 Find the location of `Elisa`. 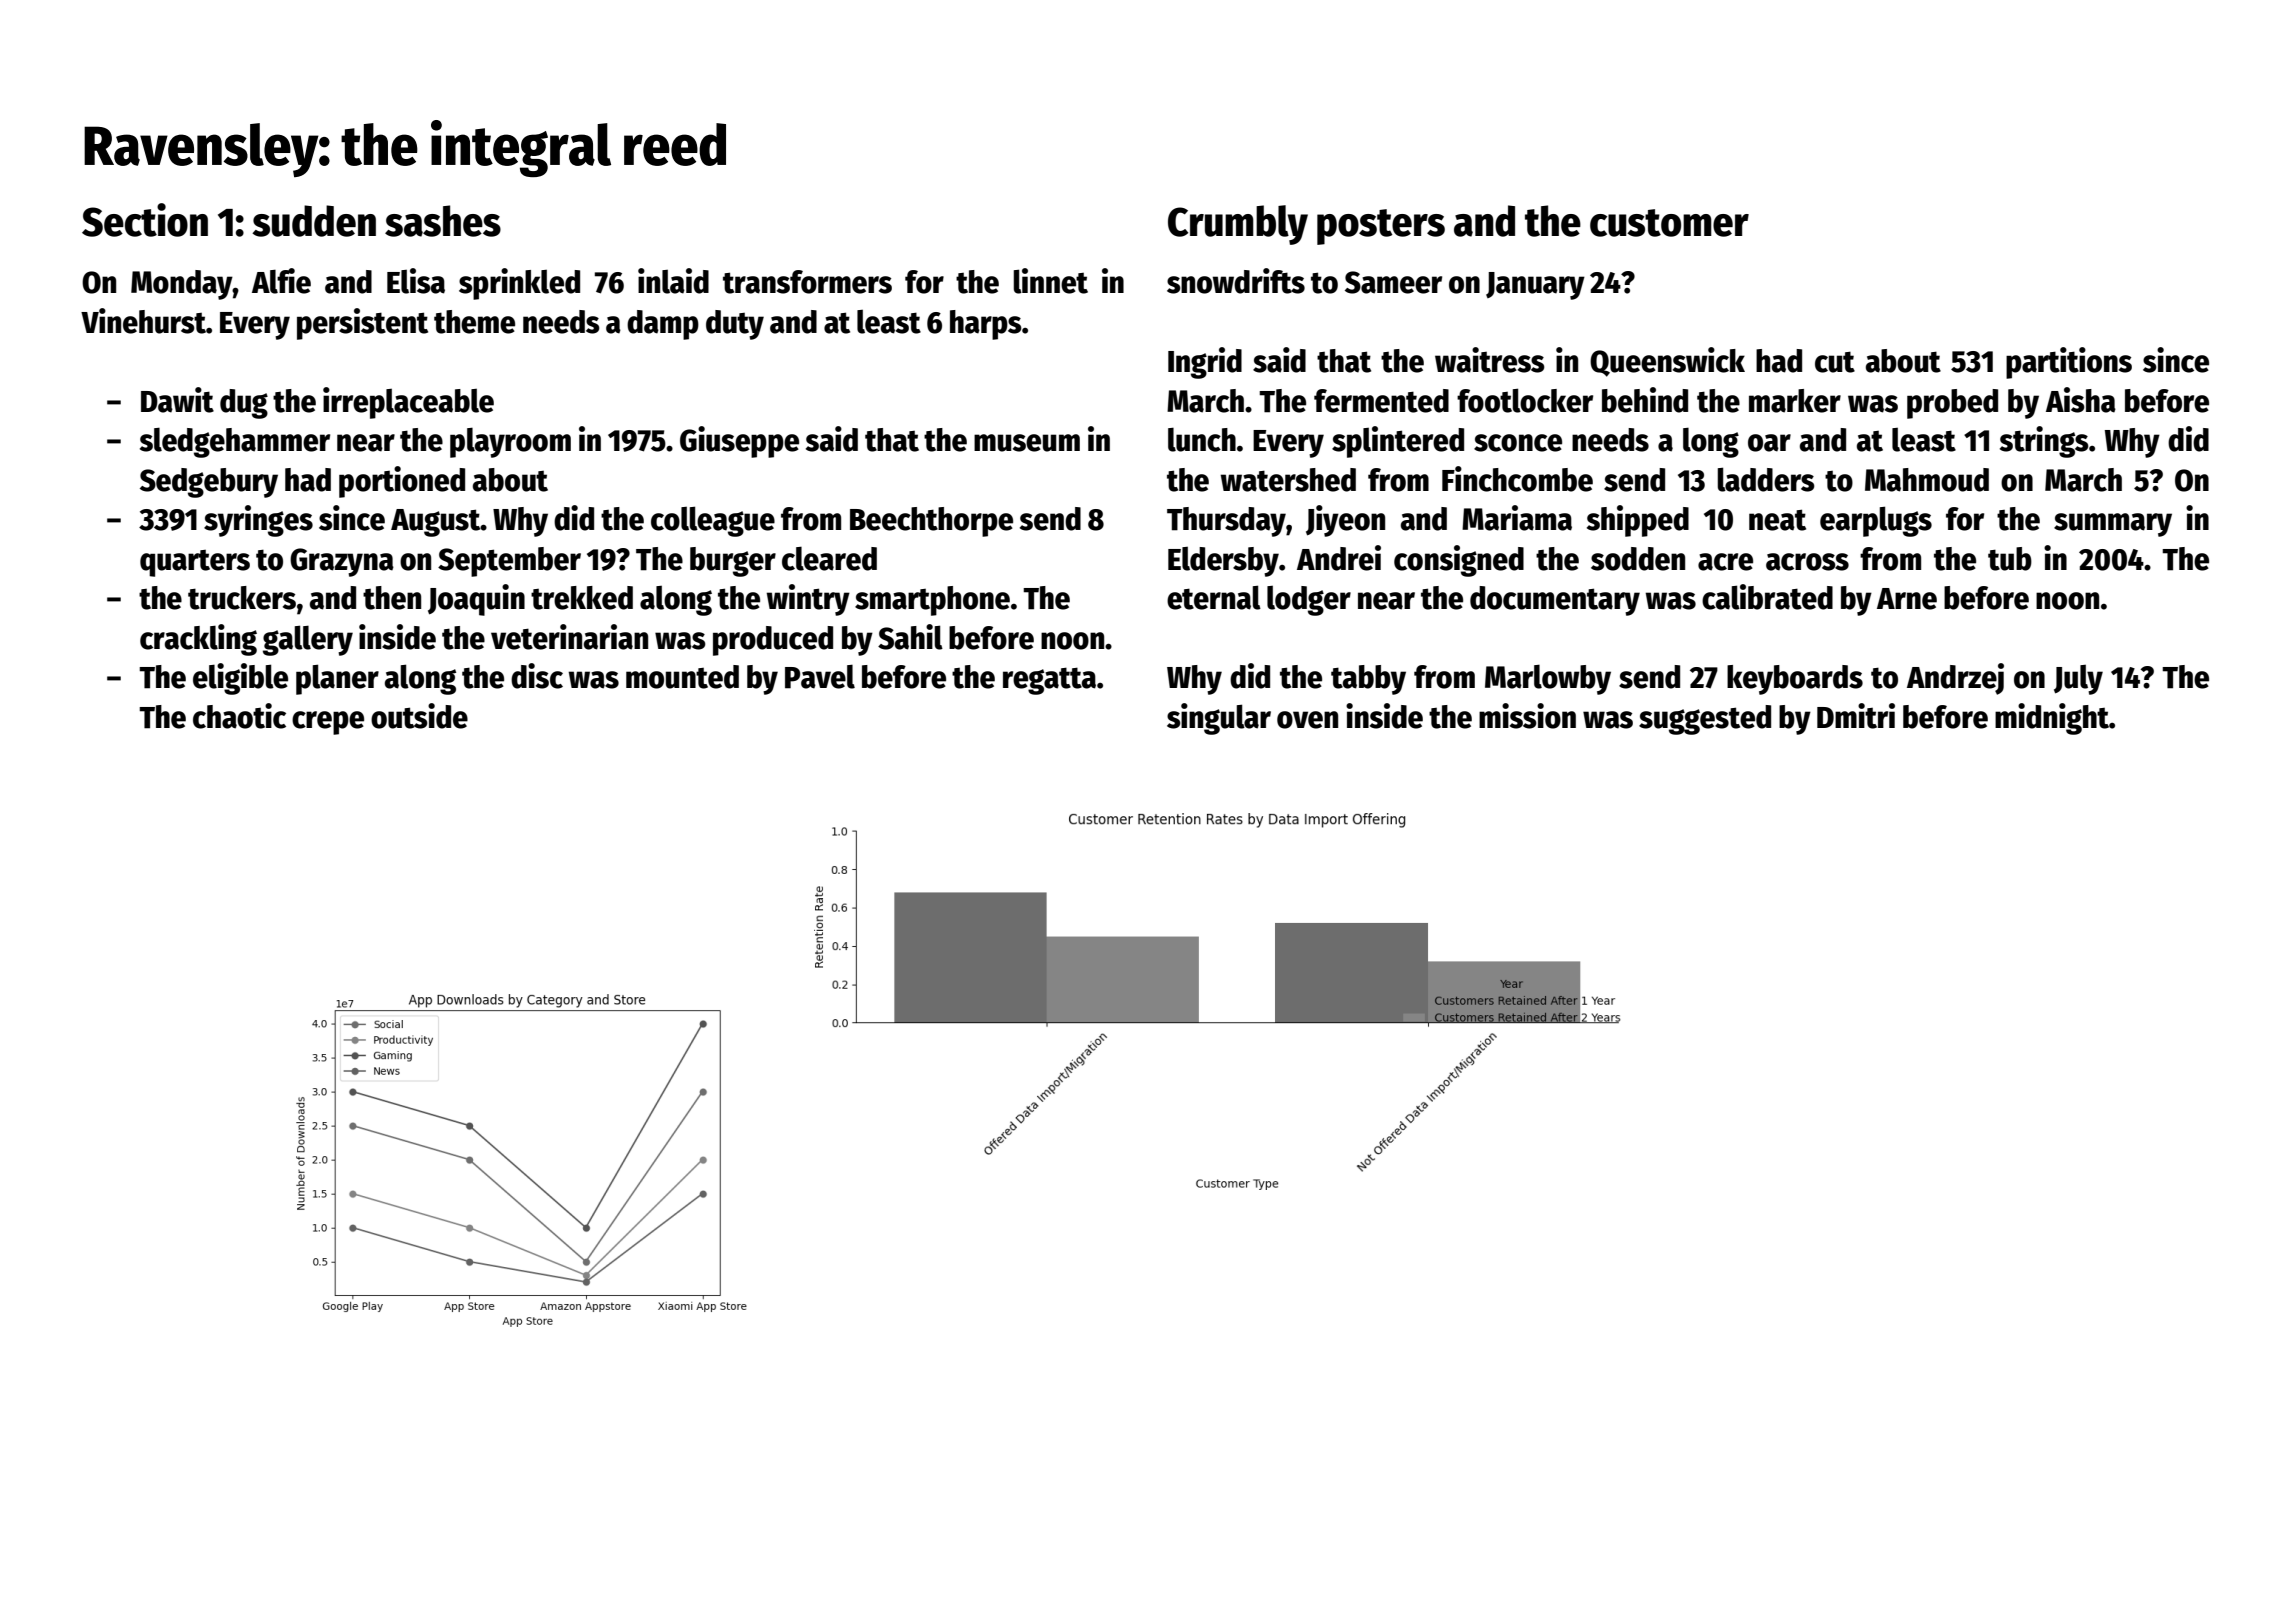

Elisa is located at coordinates (416, 281).
